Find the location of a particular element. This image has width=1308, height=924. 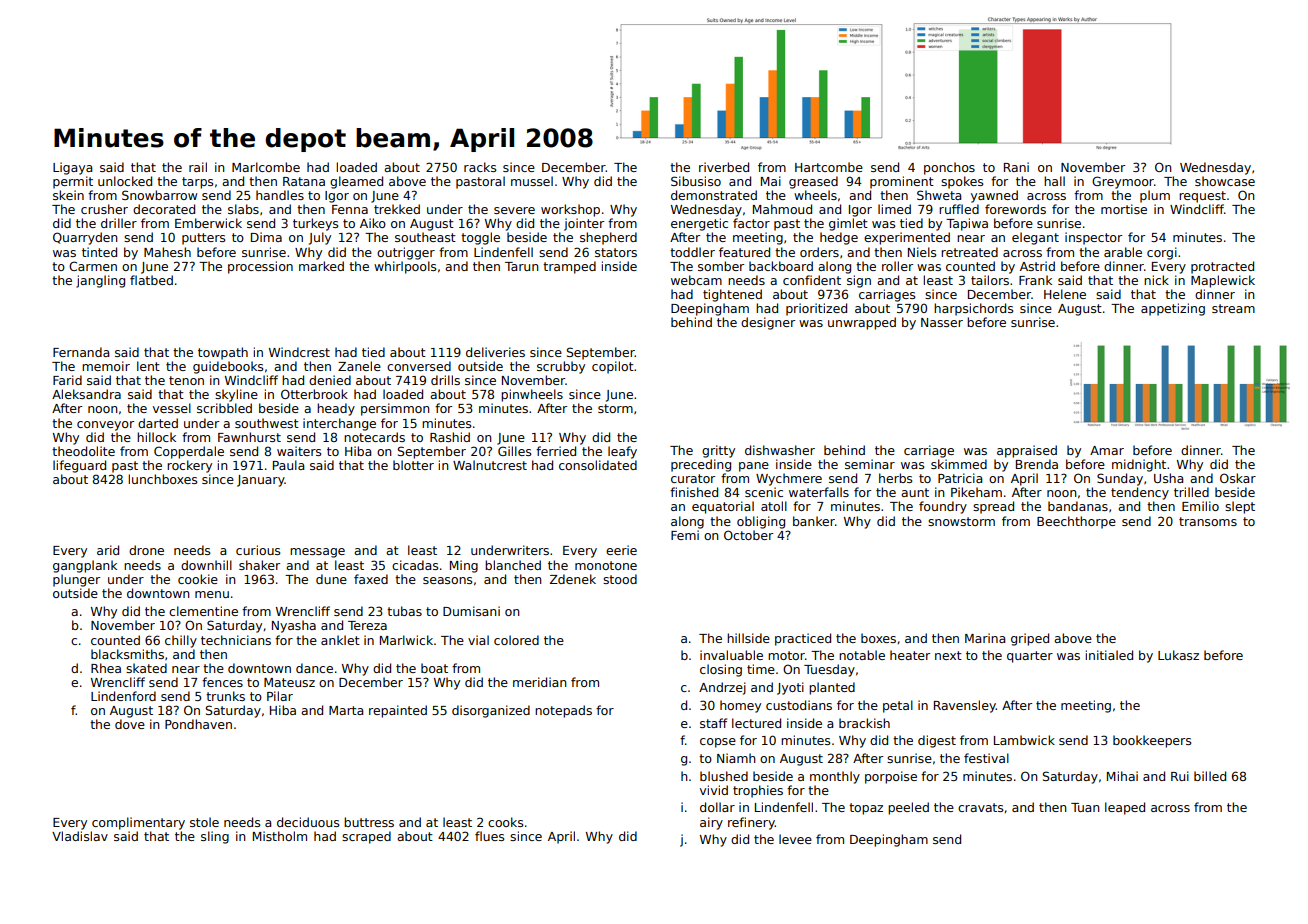

Mahesh is located at coordinates (167, 252).
